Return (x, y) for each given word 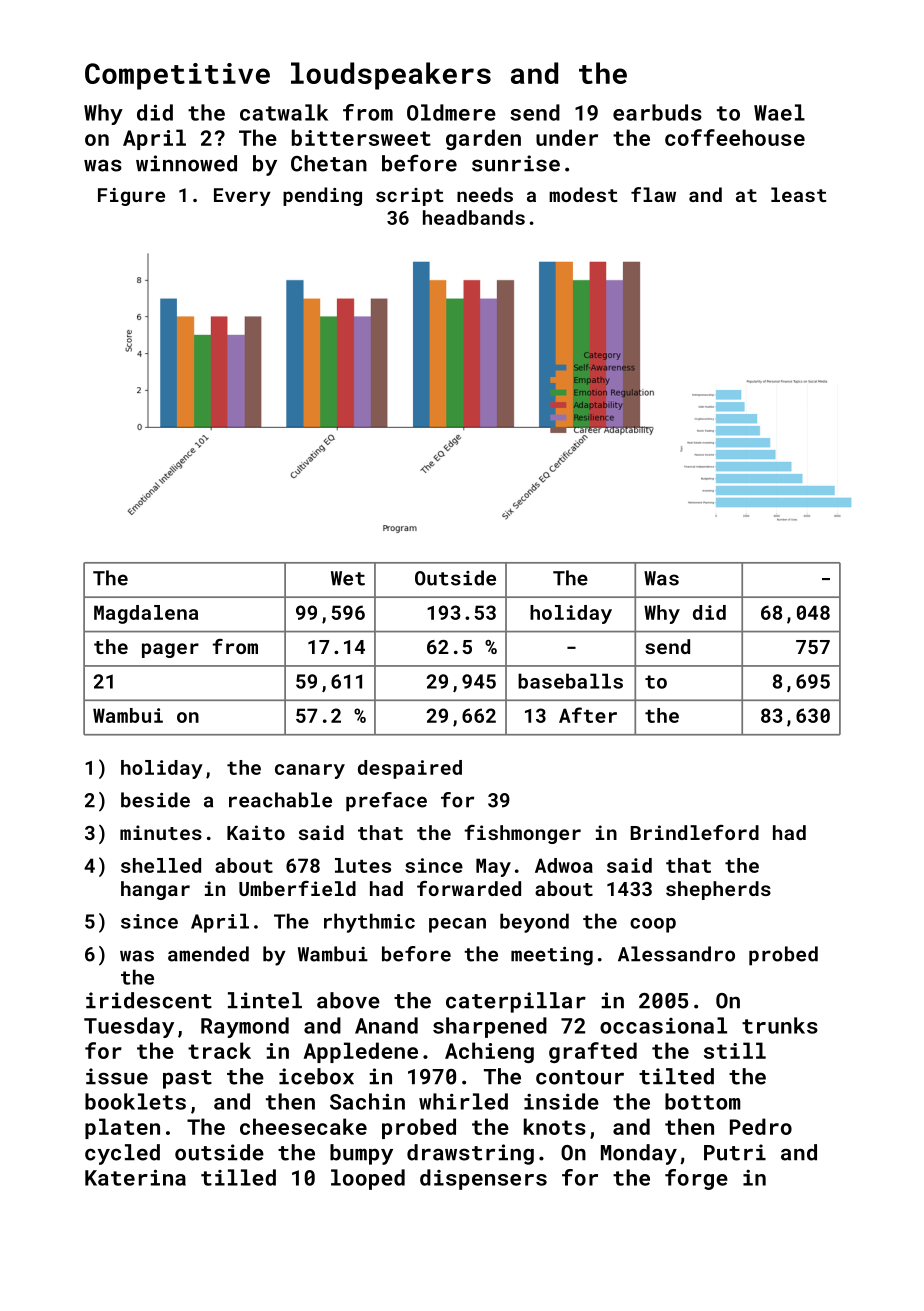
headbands (474, 217)
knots (555, 1126)
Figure (131, 197)
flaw (653, 194)
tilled (238, 1177)
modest (583, 194)
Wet (348, 578)
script (410, 197)
